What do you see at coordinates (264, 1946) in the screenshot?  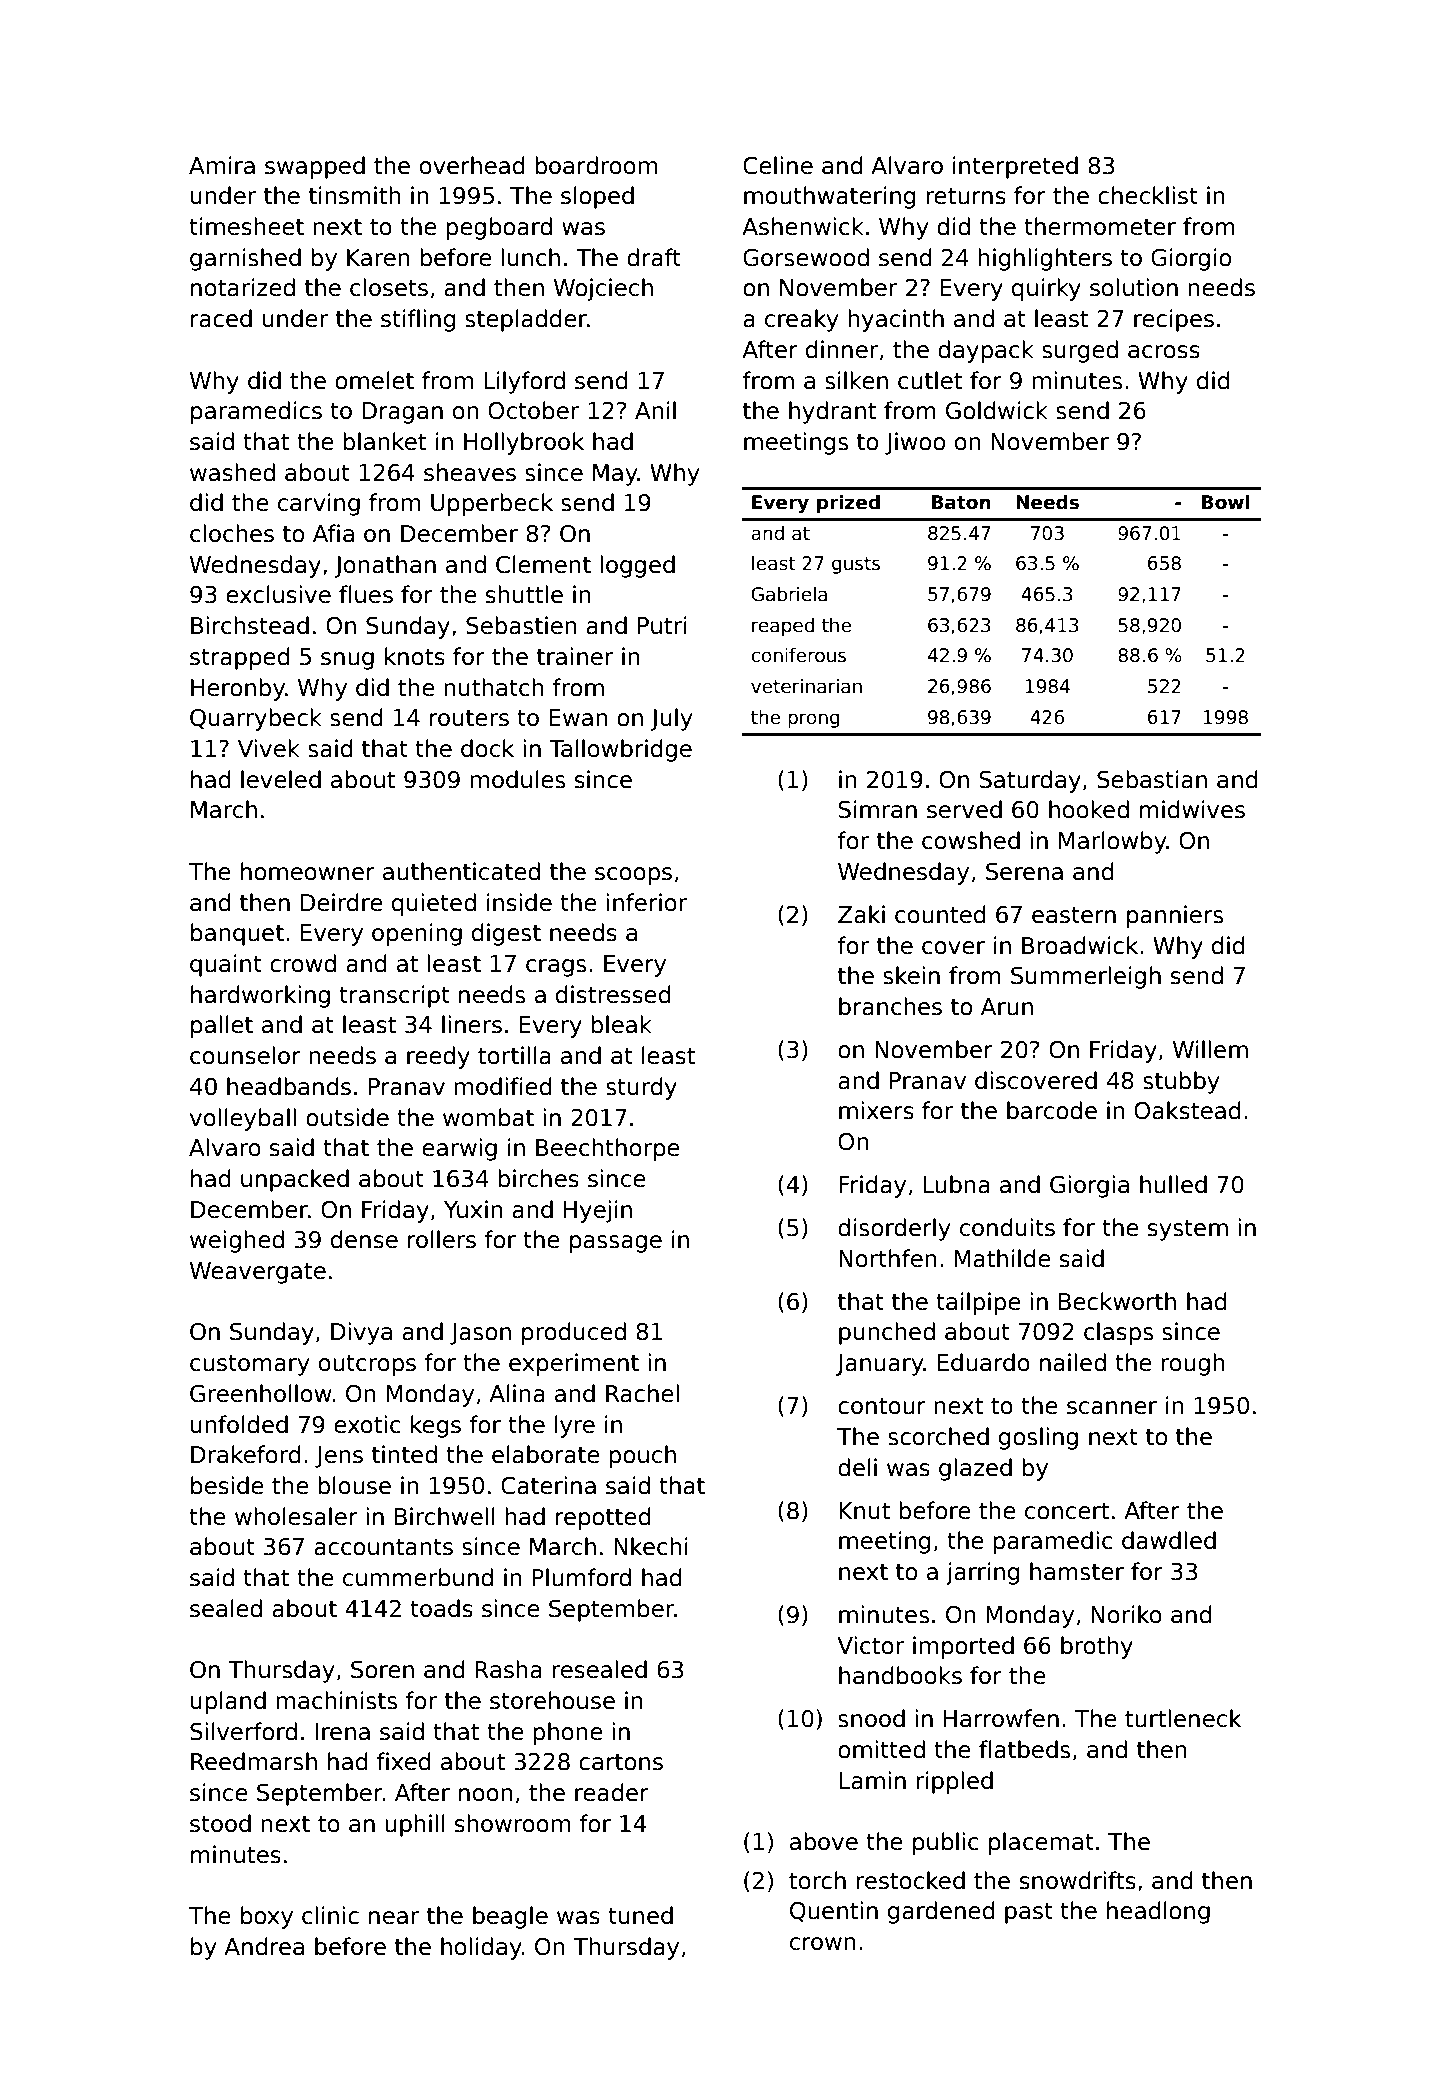 I see `Andrea` at bounding box center [264, 1946].
